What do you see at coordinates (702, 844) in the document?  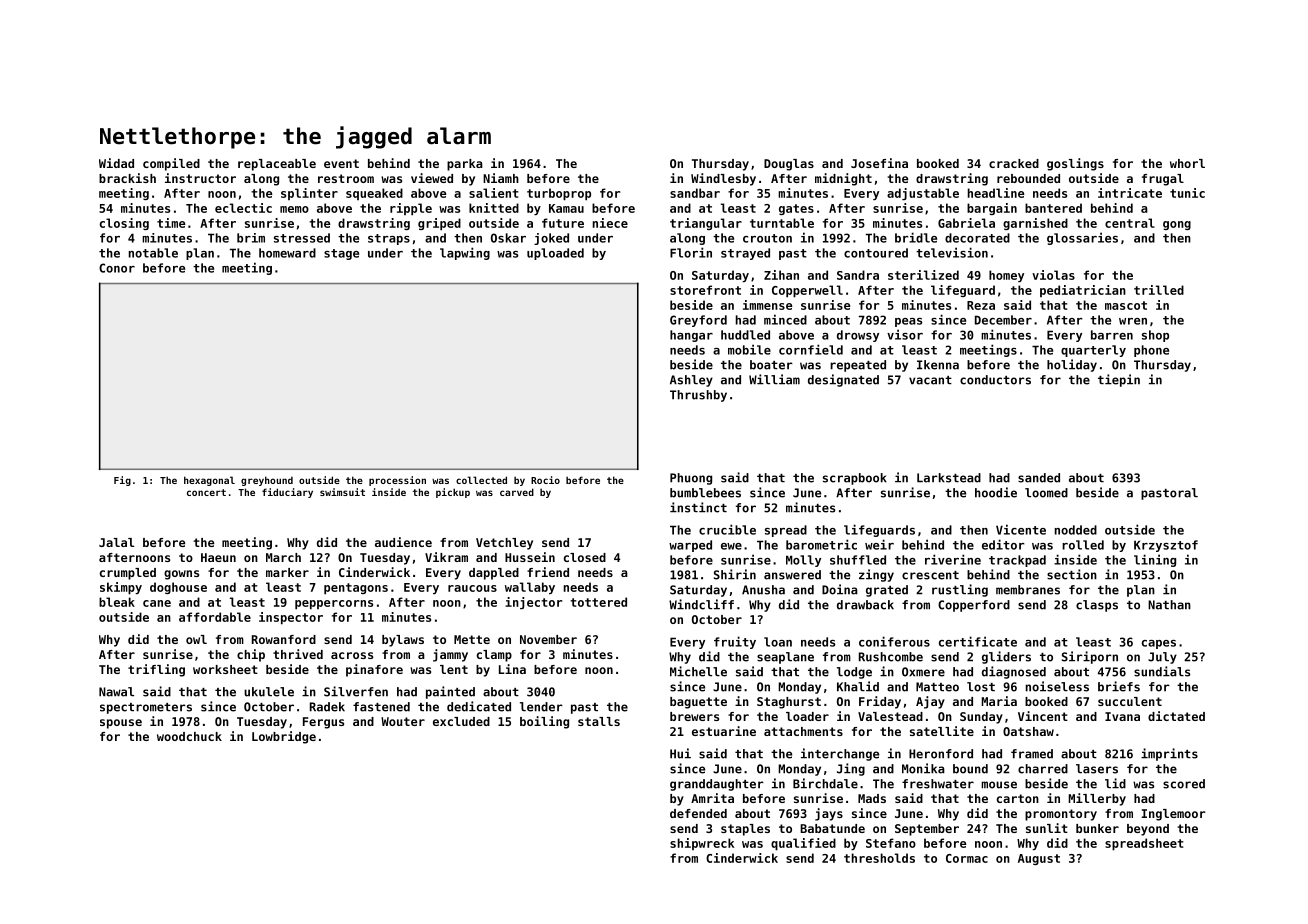 I see `shipwreck` at bounding box center [702, 844].
